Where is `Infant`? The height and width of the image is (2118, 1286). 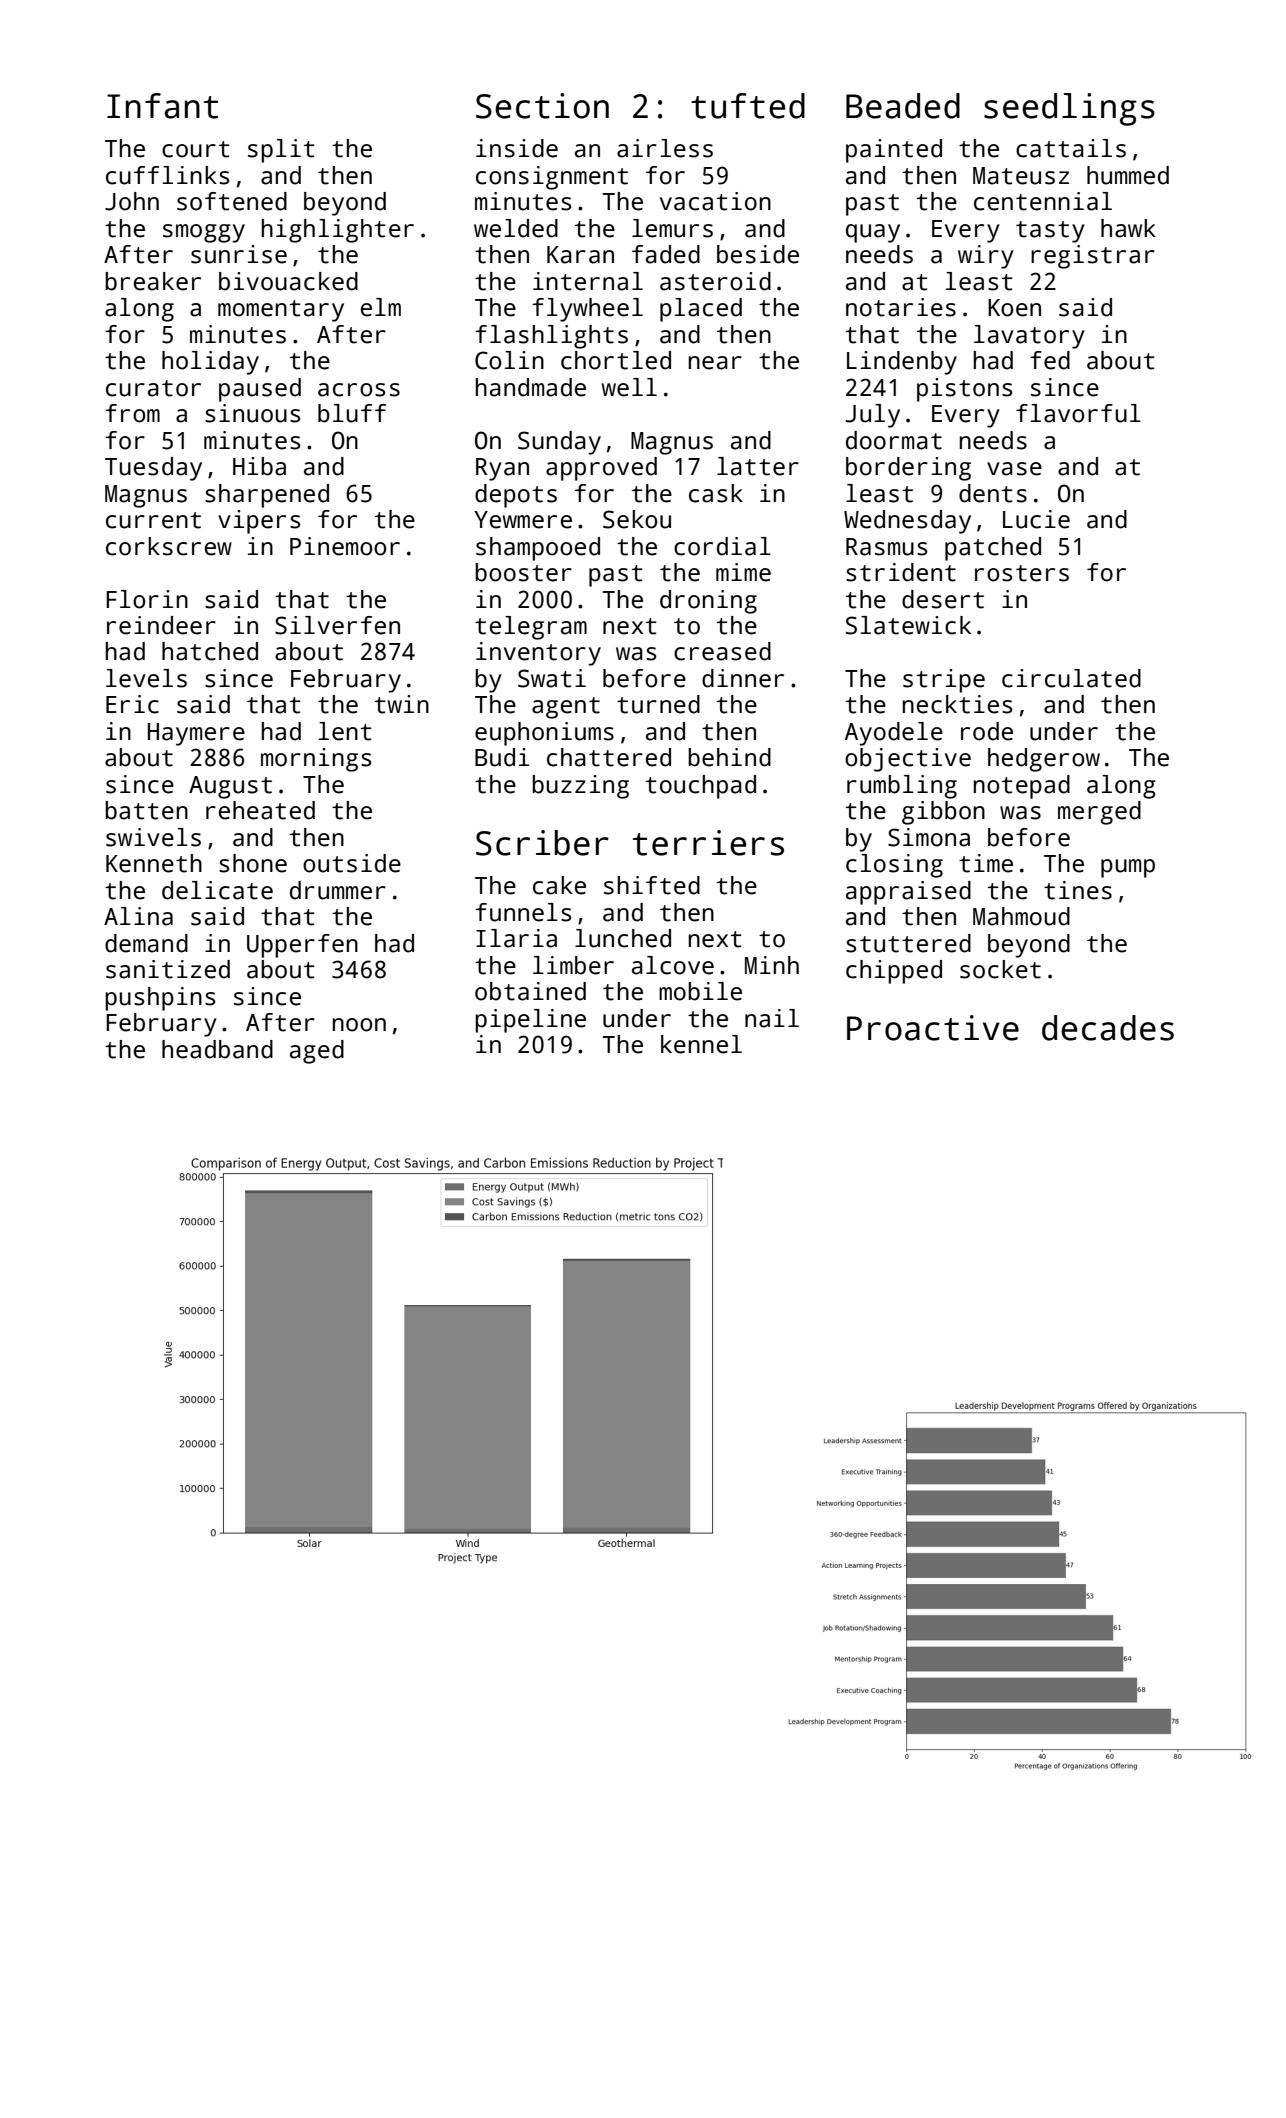 Infant is located at coordinates (162, 106).
